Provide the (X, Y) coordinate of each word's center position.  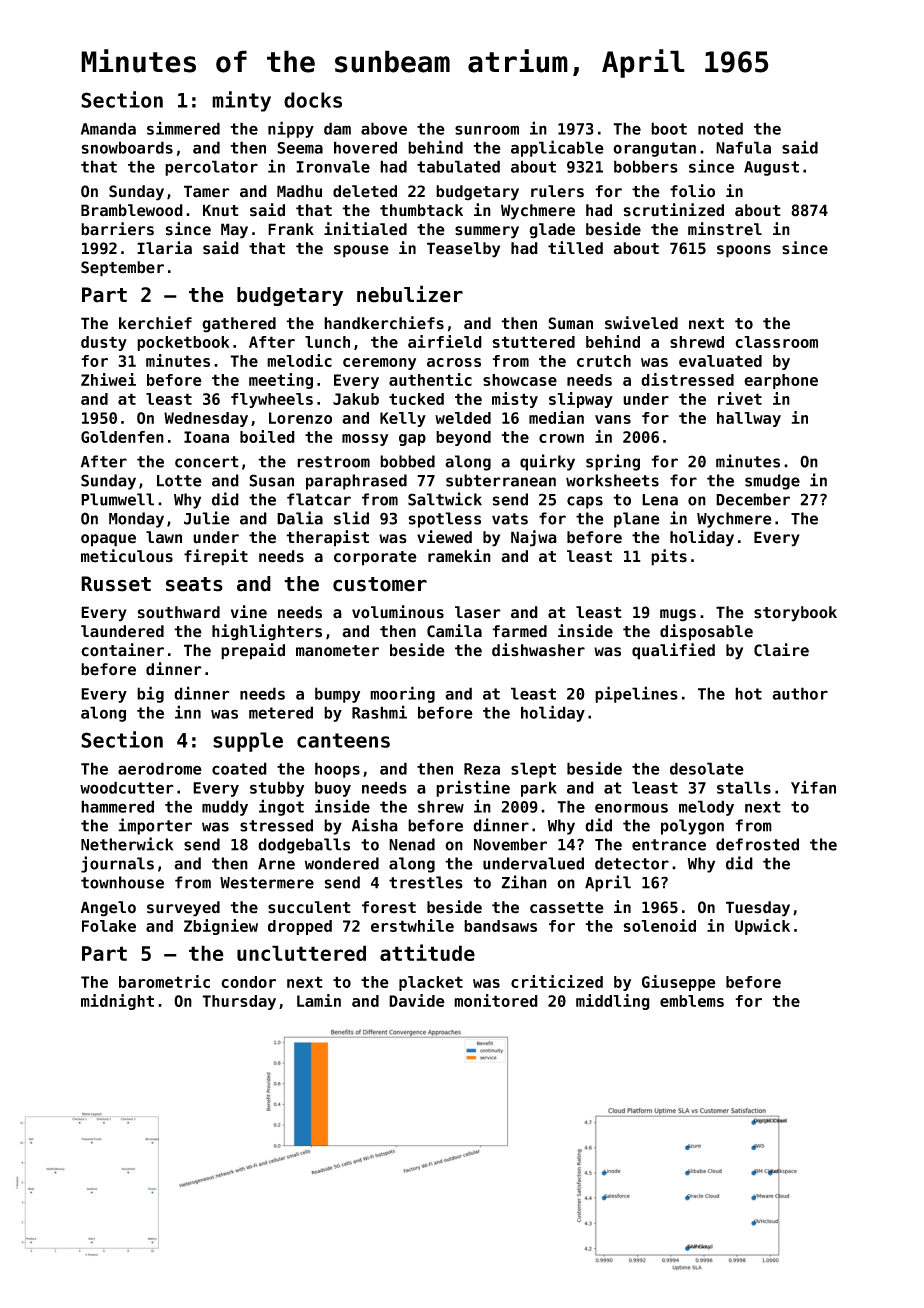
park (539, 789)
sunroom (487, 130)
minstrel (725, 229)
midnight (117, 1002)
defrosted (757, 844)
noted (720, 128)
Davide (417, 1000)
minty (241, 101)
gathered (239, 325)
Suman (570, 323)
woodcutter (127, 787)
